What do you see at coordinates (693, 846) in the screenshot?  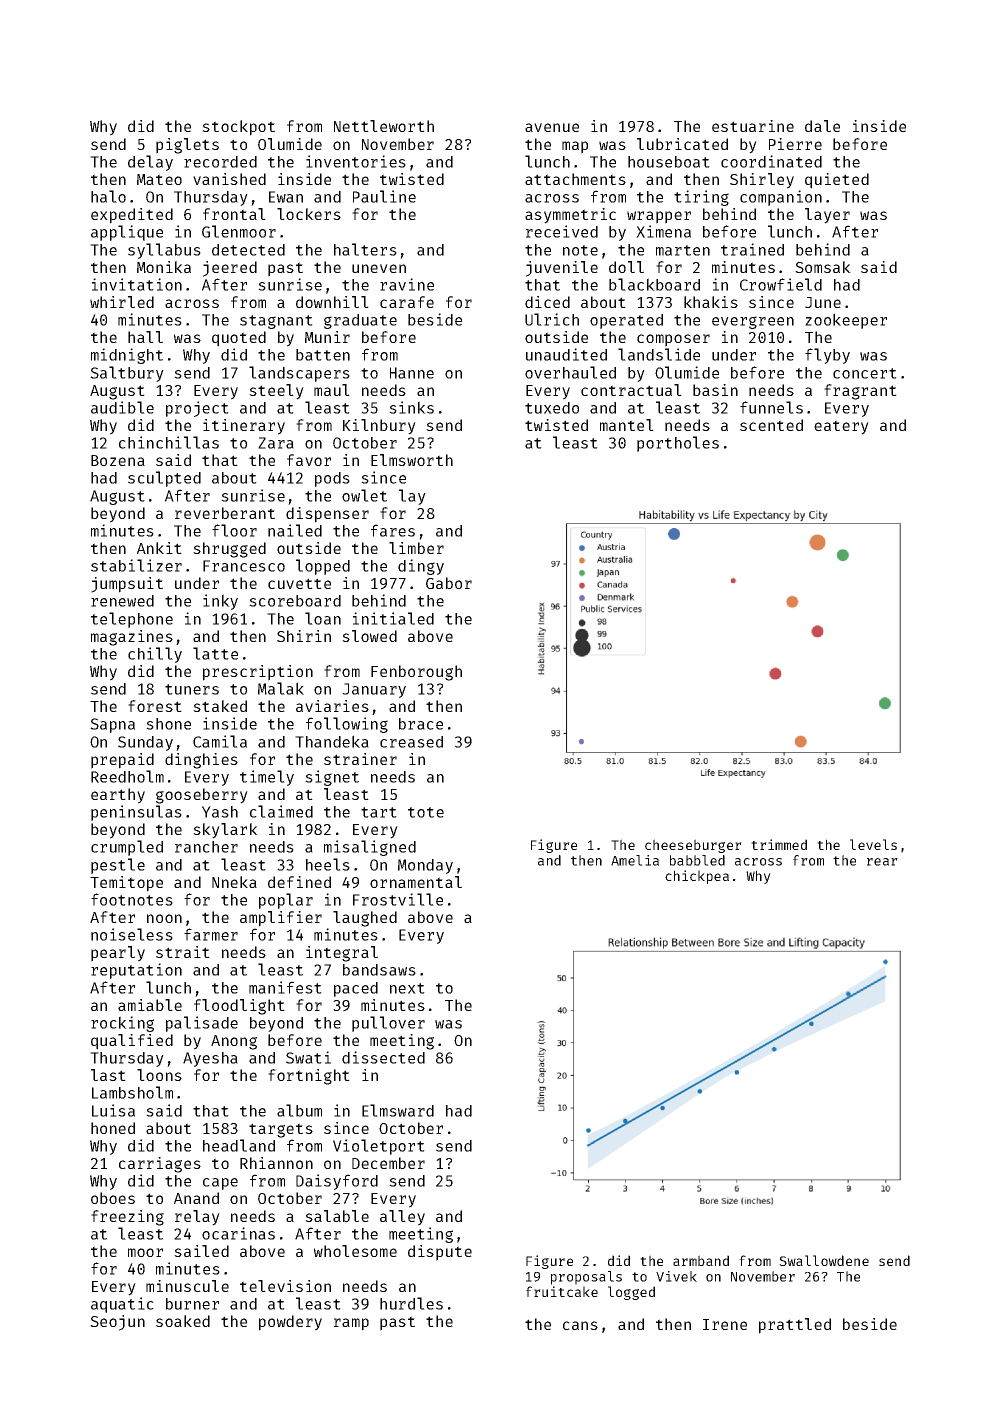 I see `cheeseburger` at bounding box center [693, 846].
